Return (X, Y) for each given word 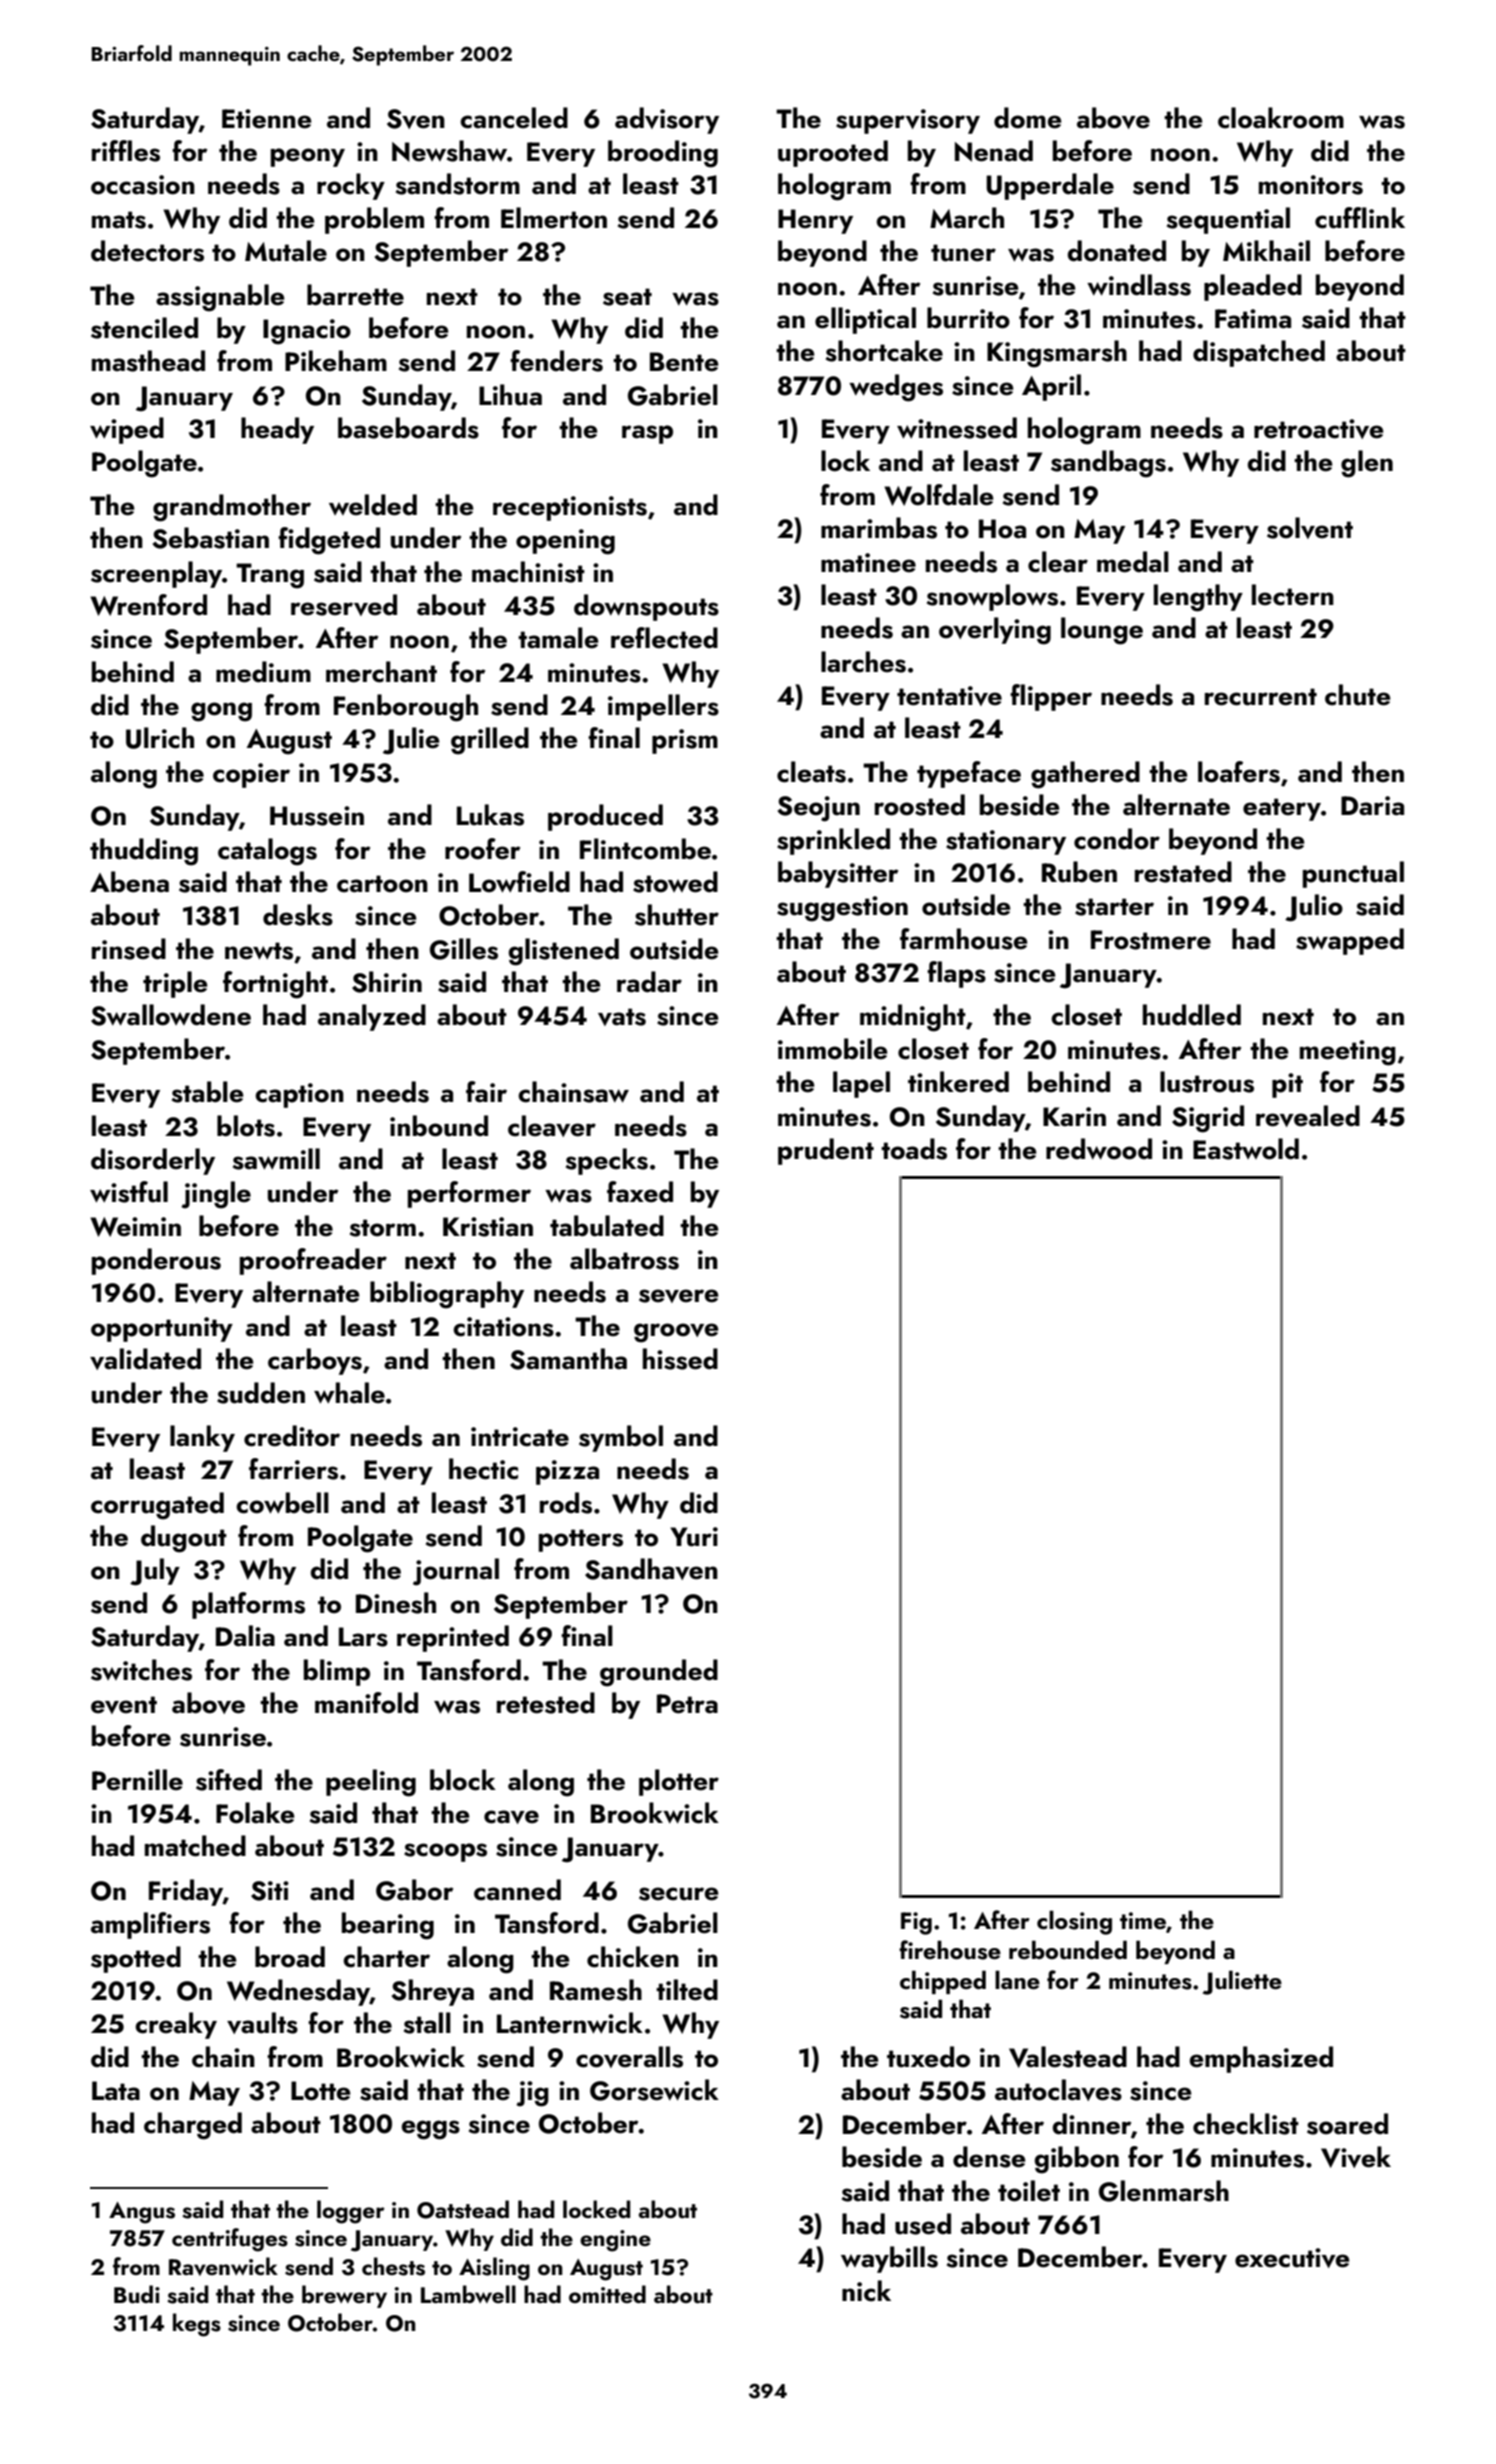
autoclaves (1058, 2090)
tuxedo (928, 2057)
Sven (416, 119)
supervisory (908, 121)
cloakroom (1281, 118)
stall (427, 2023)
